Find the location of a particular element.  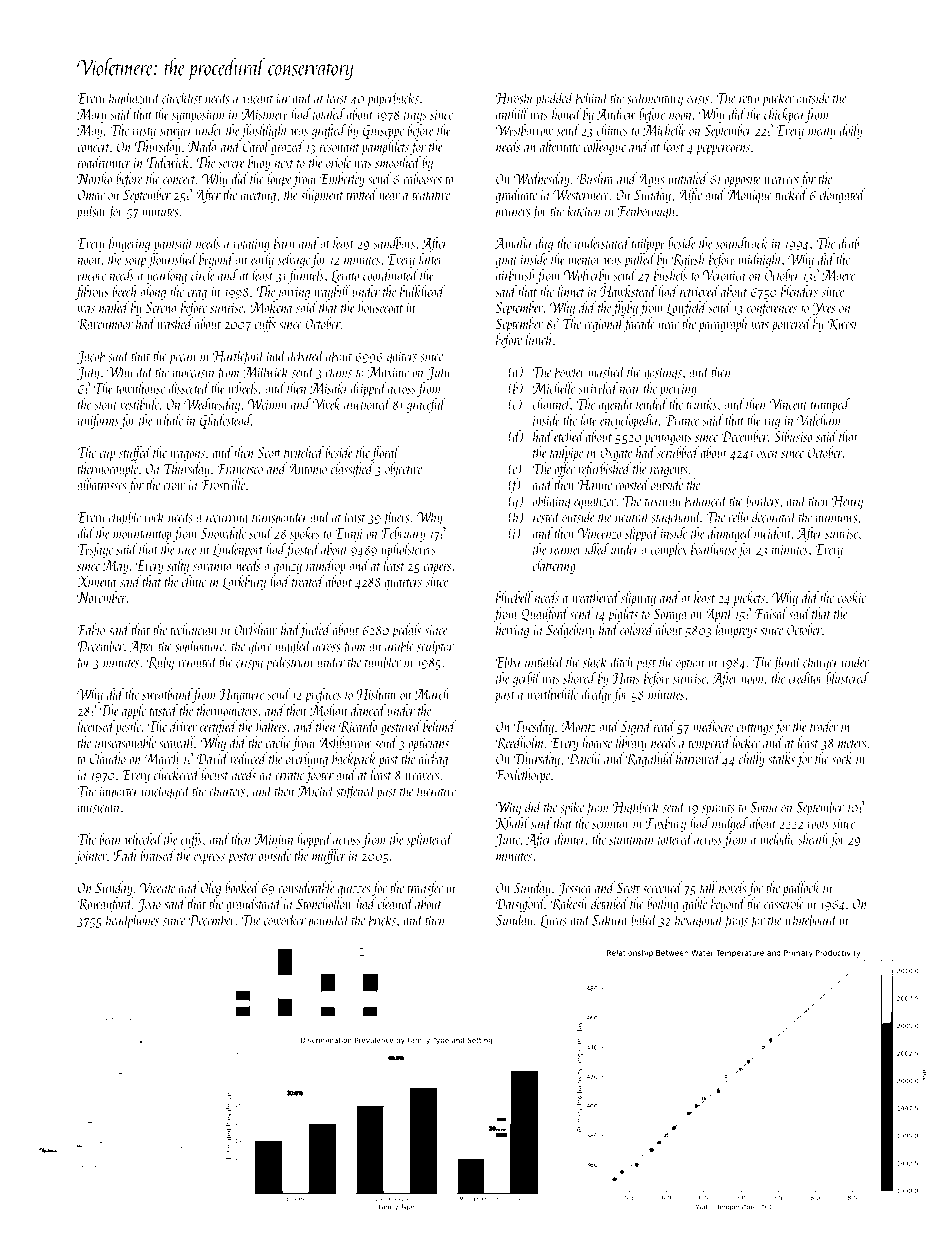

rusty is located at coordinates (144, 133).
